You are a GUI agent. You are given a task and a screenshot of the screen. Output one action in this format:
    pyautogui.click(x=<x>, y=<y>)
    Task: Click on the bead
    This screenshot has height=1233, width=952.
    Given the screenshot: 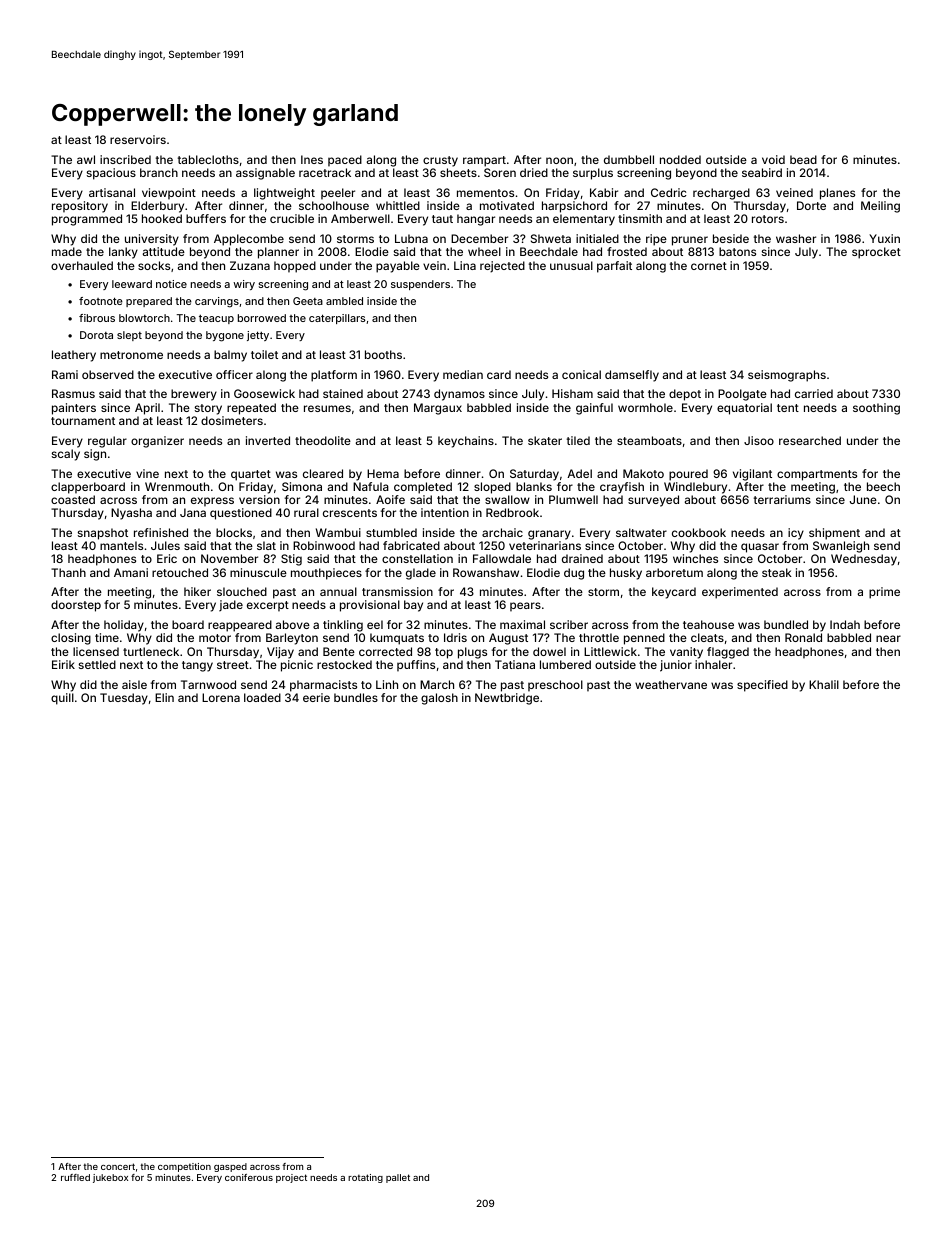 What is the action you would take?
    pyautogui.click(x=803, y=159)
